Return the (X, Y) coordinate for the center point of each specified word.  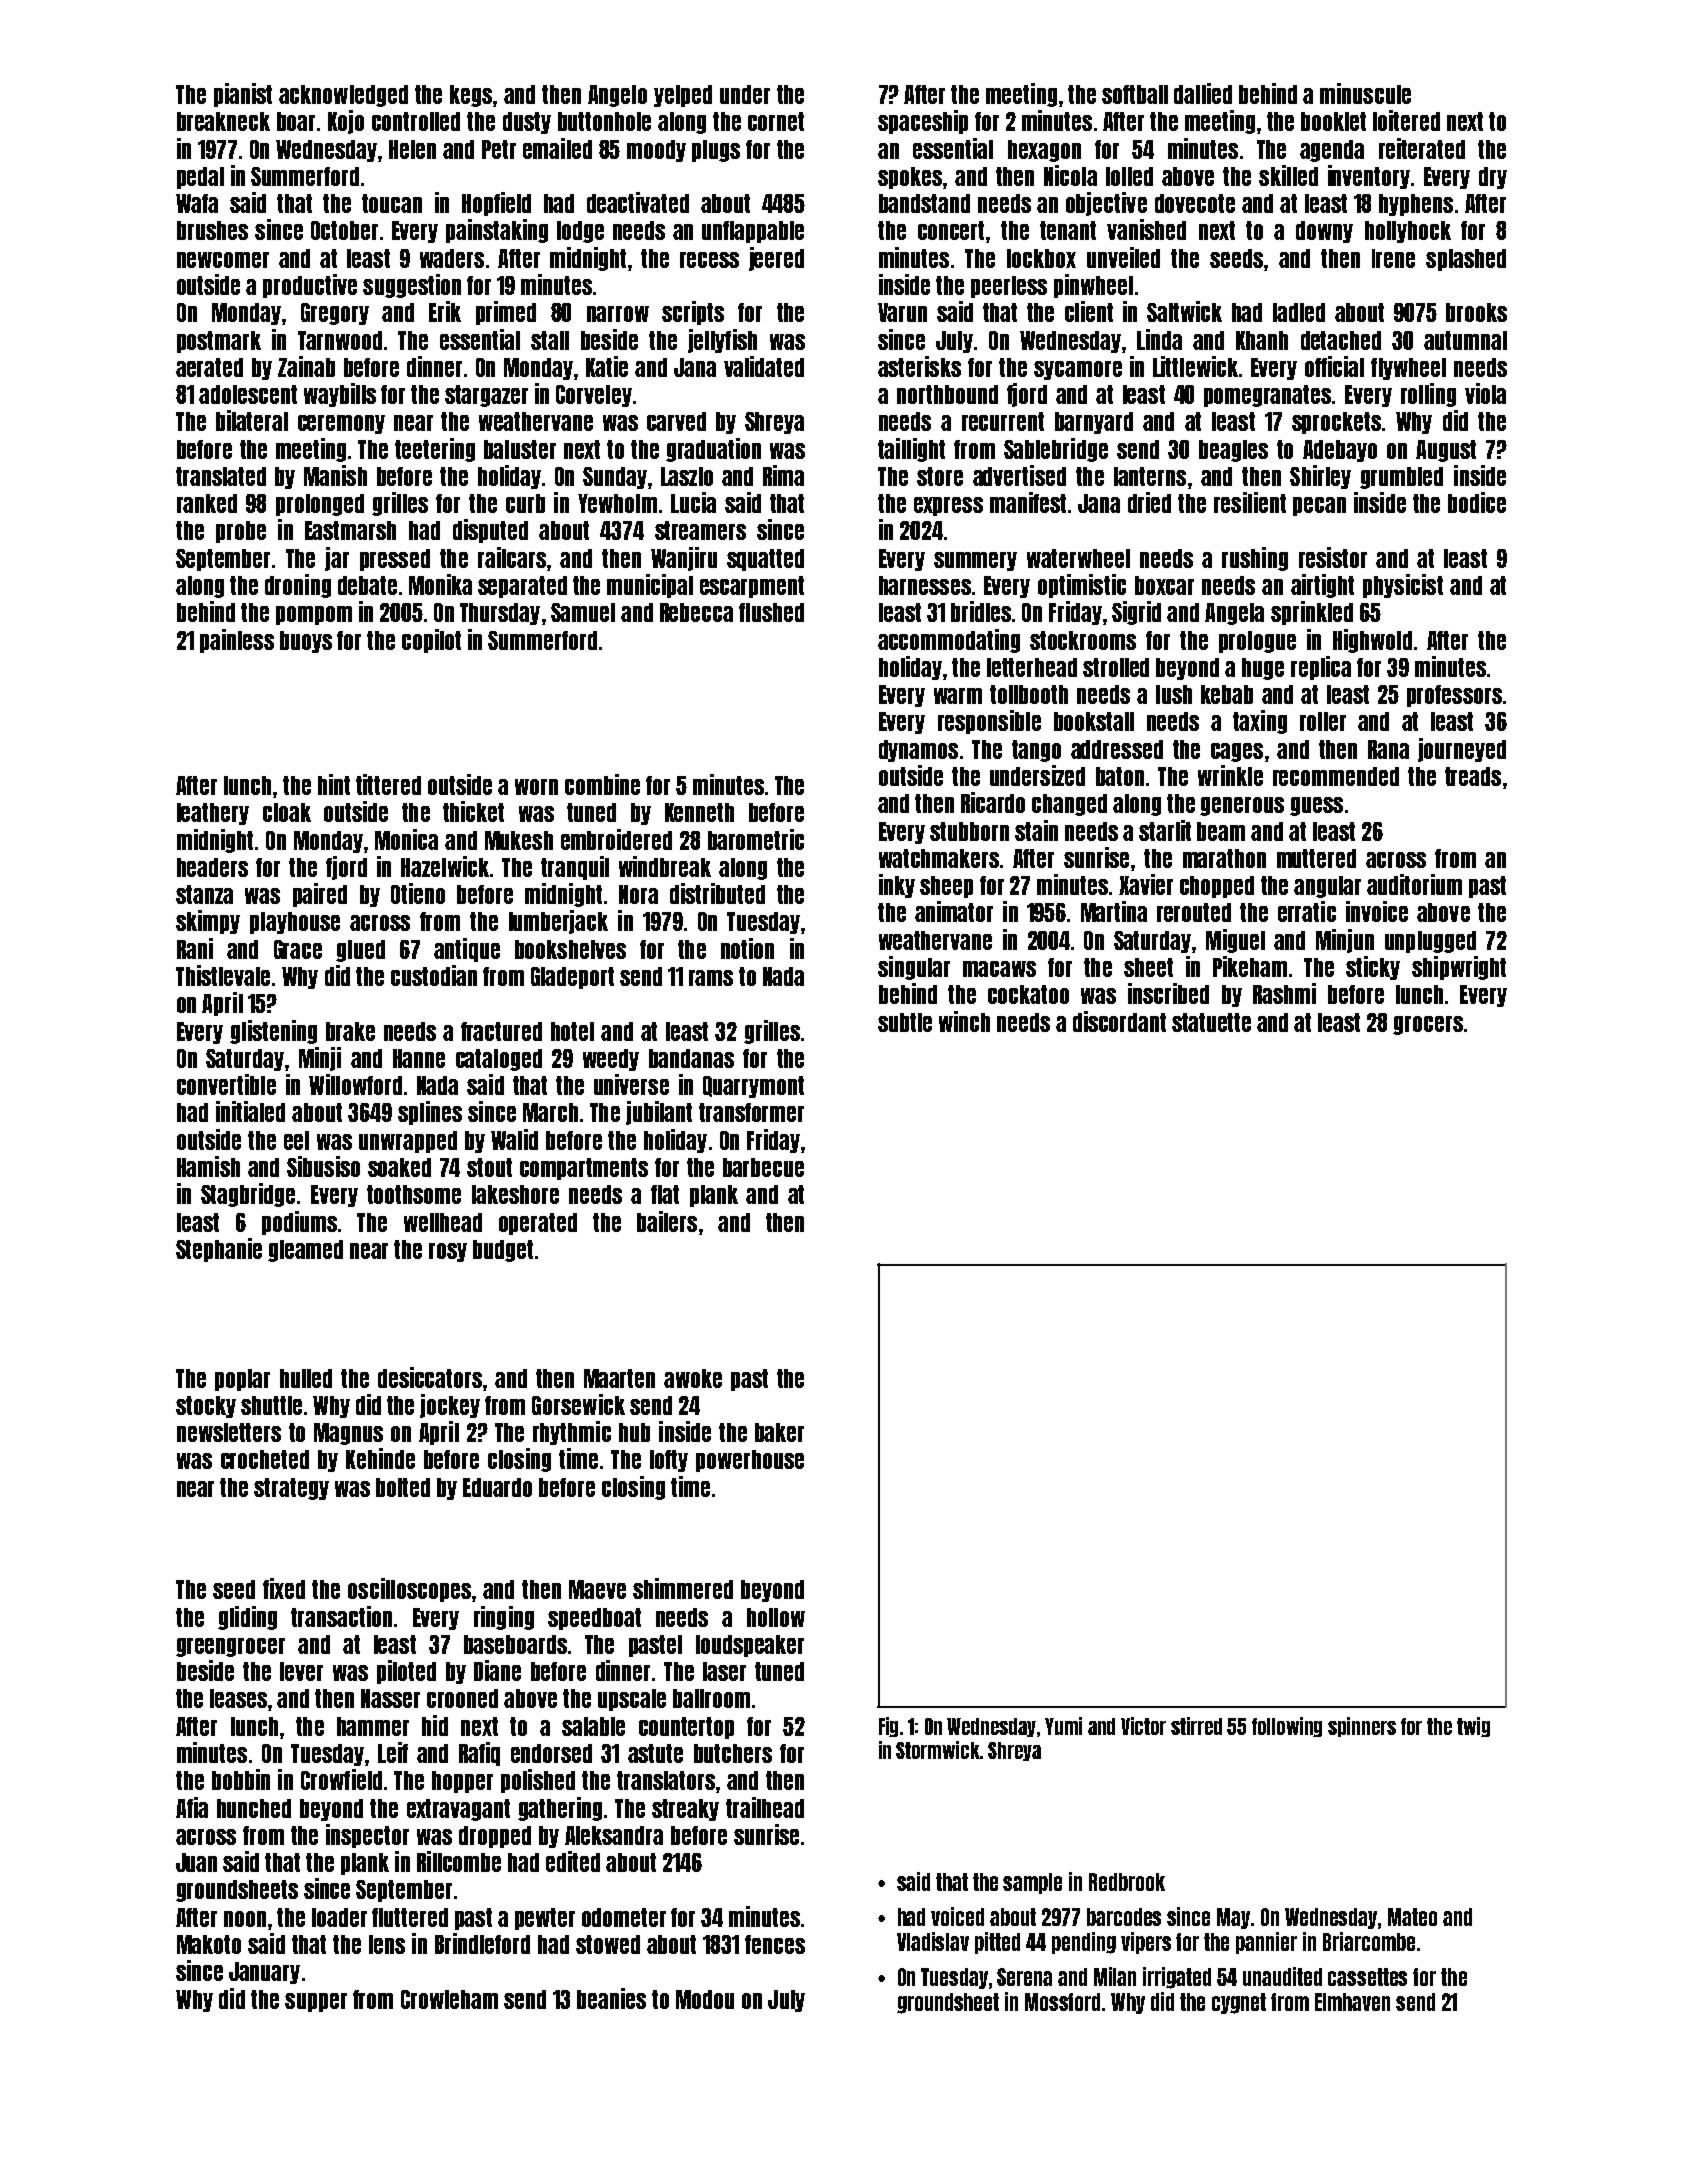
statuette (1211, 1022)
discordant (1119, 1021)
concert (951, 230)
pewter (545, 1919)
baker (779, 1432)
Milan (1115, 1976)
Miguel (1235, 941)
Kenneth (699, 812)
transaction (341, 1616)
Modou (705, 1999)
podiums (299, 1223)
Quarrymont (753, 1087)
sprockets (1336, 423)
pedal (200, 178)
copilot (431, 641)
